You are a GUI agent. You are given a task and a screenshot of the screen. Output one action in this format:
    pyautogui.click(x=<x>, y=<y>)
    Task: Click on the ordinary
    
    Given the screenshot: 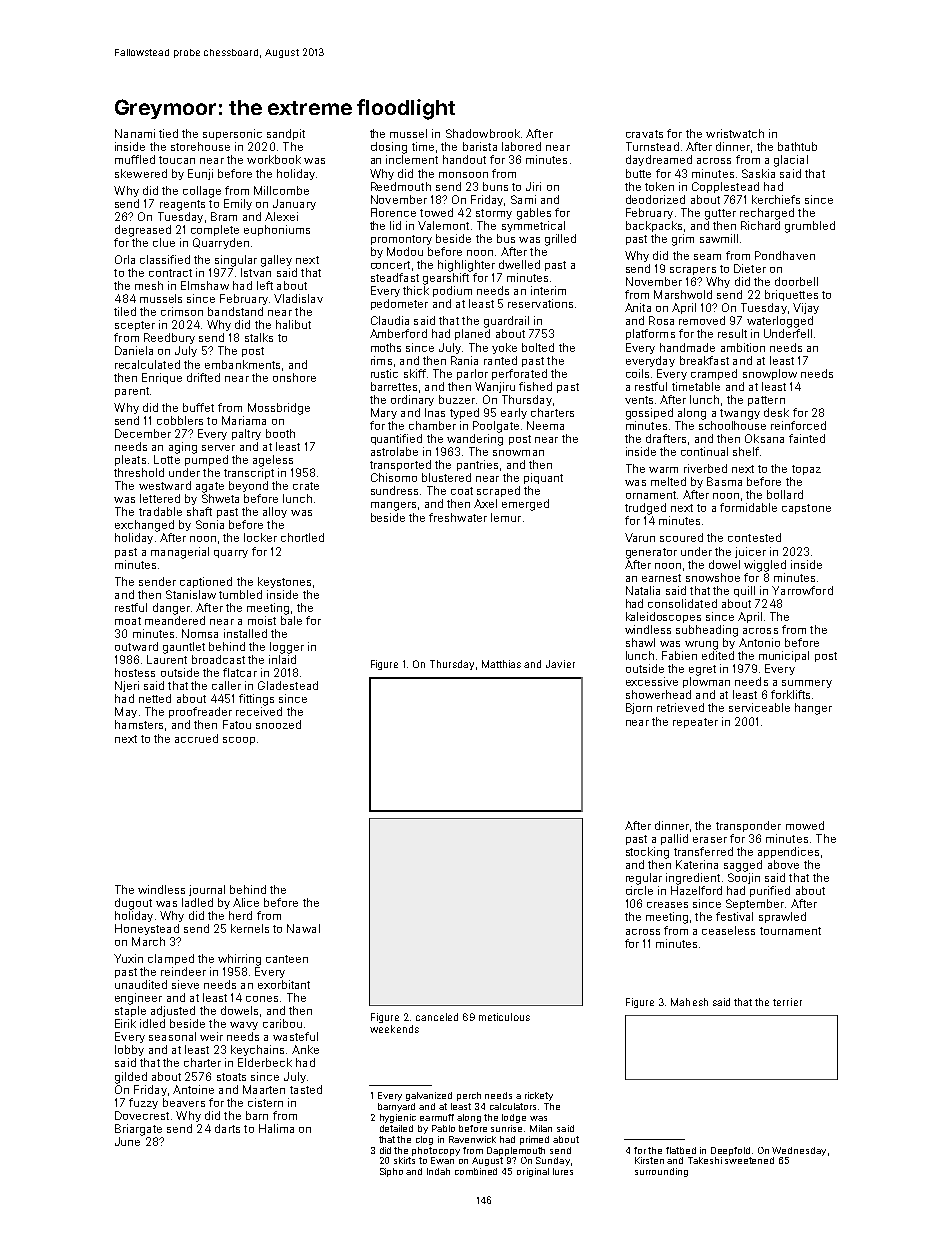 What is the action you would take?
    pyautogui.click(x=412, y=400)
